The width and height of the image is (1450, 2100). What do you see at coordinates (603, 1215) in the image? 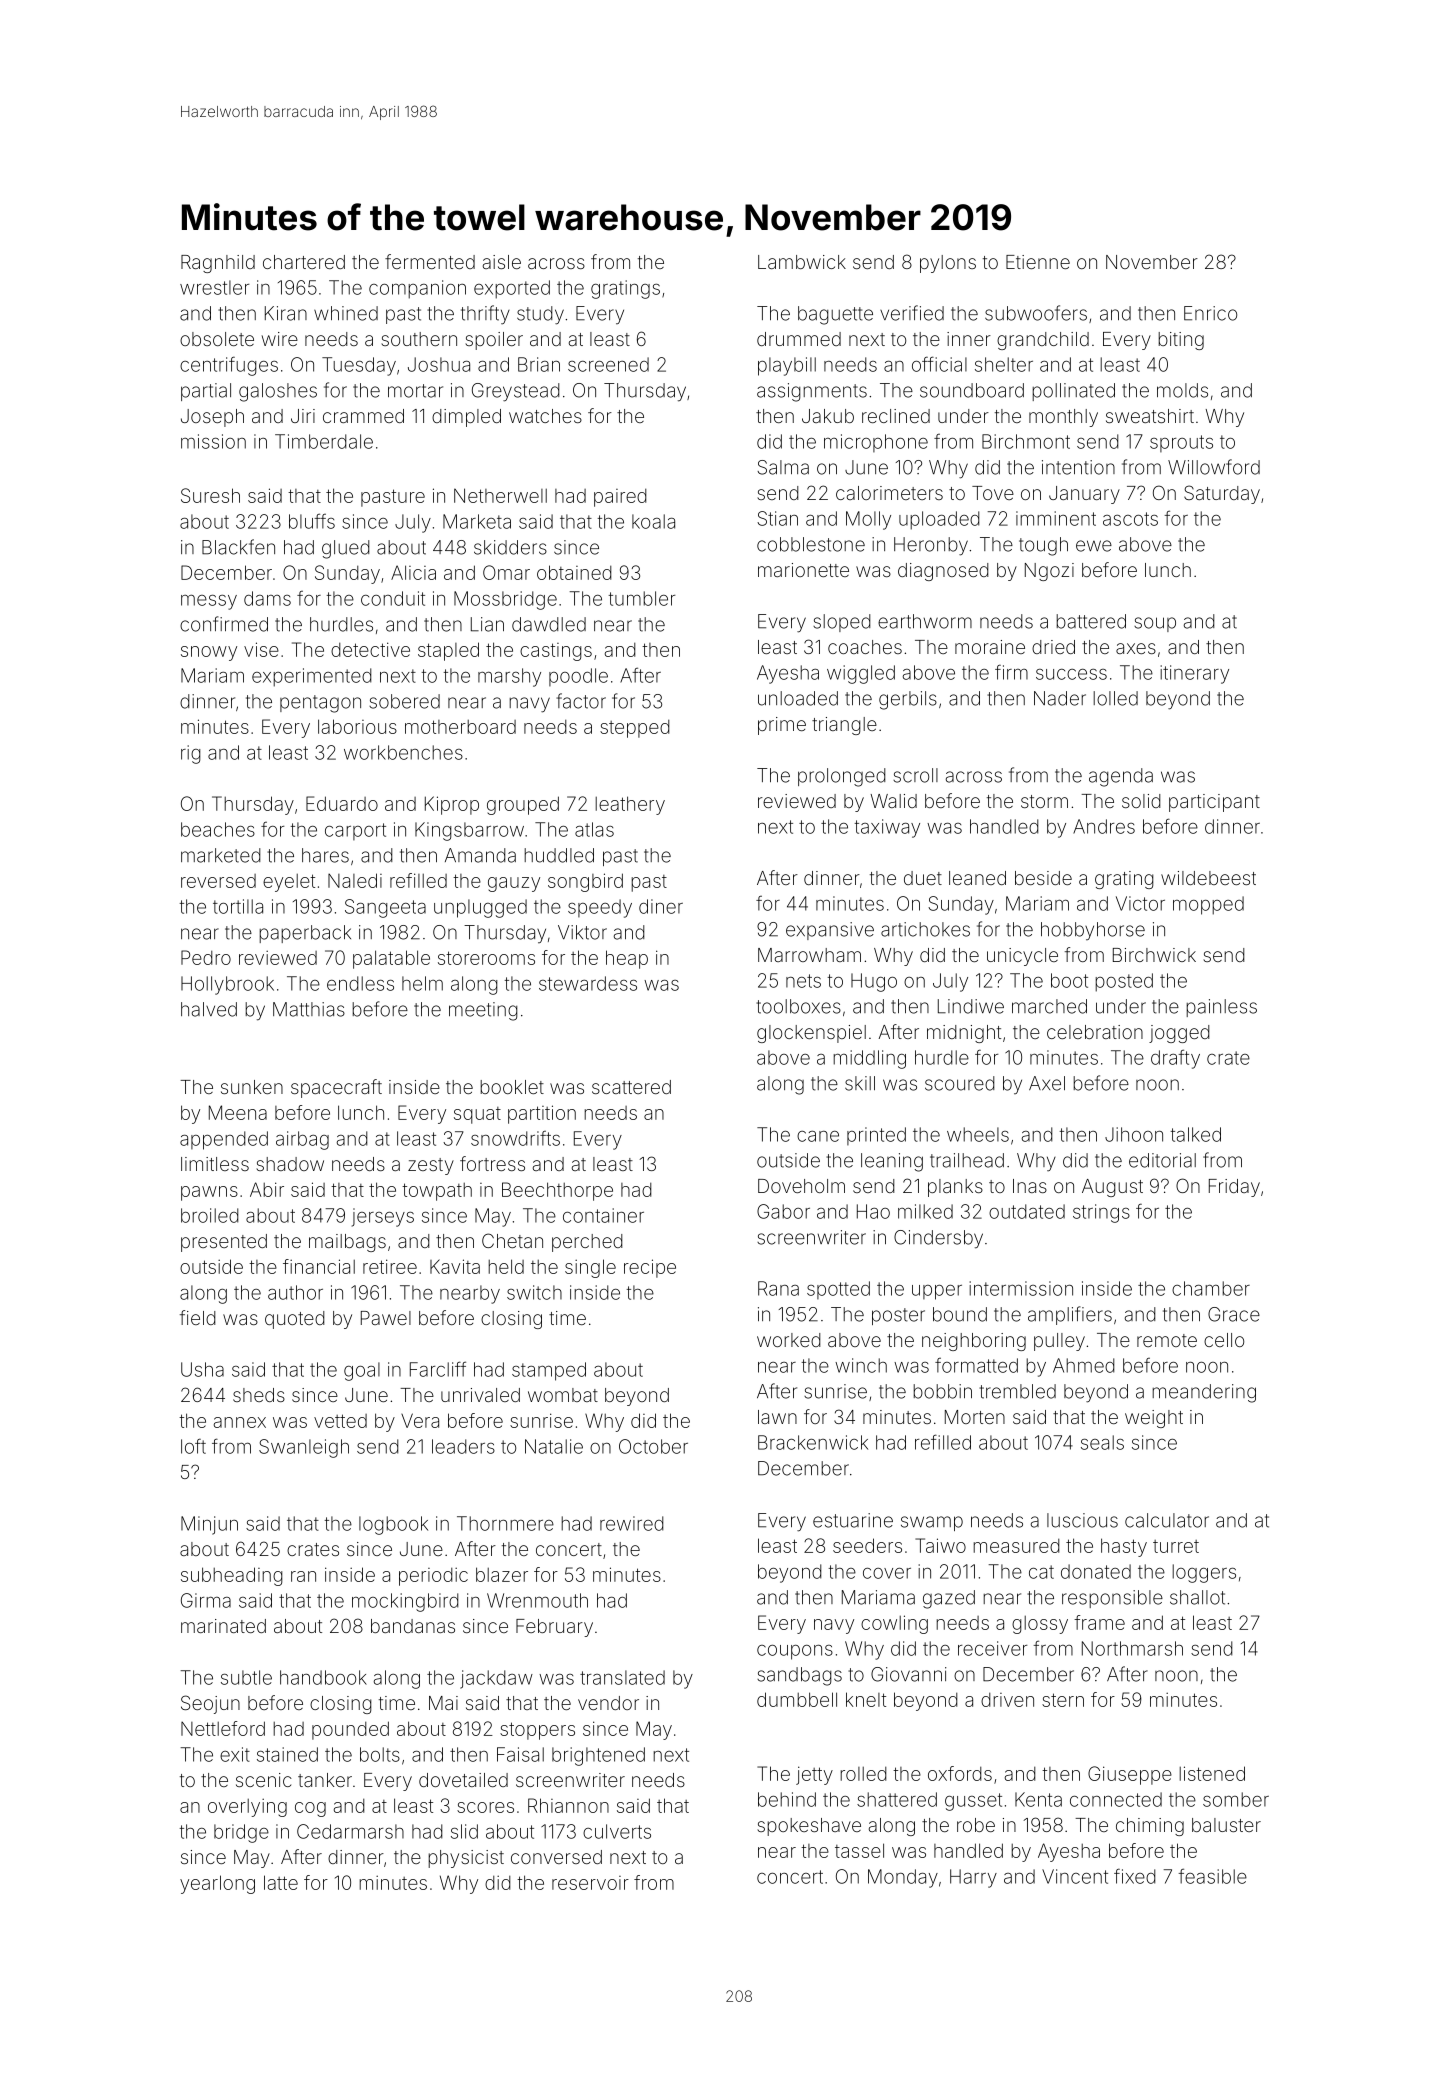
I see `container` at bounding box center [603, 1215].
